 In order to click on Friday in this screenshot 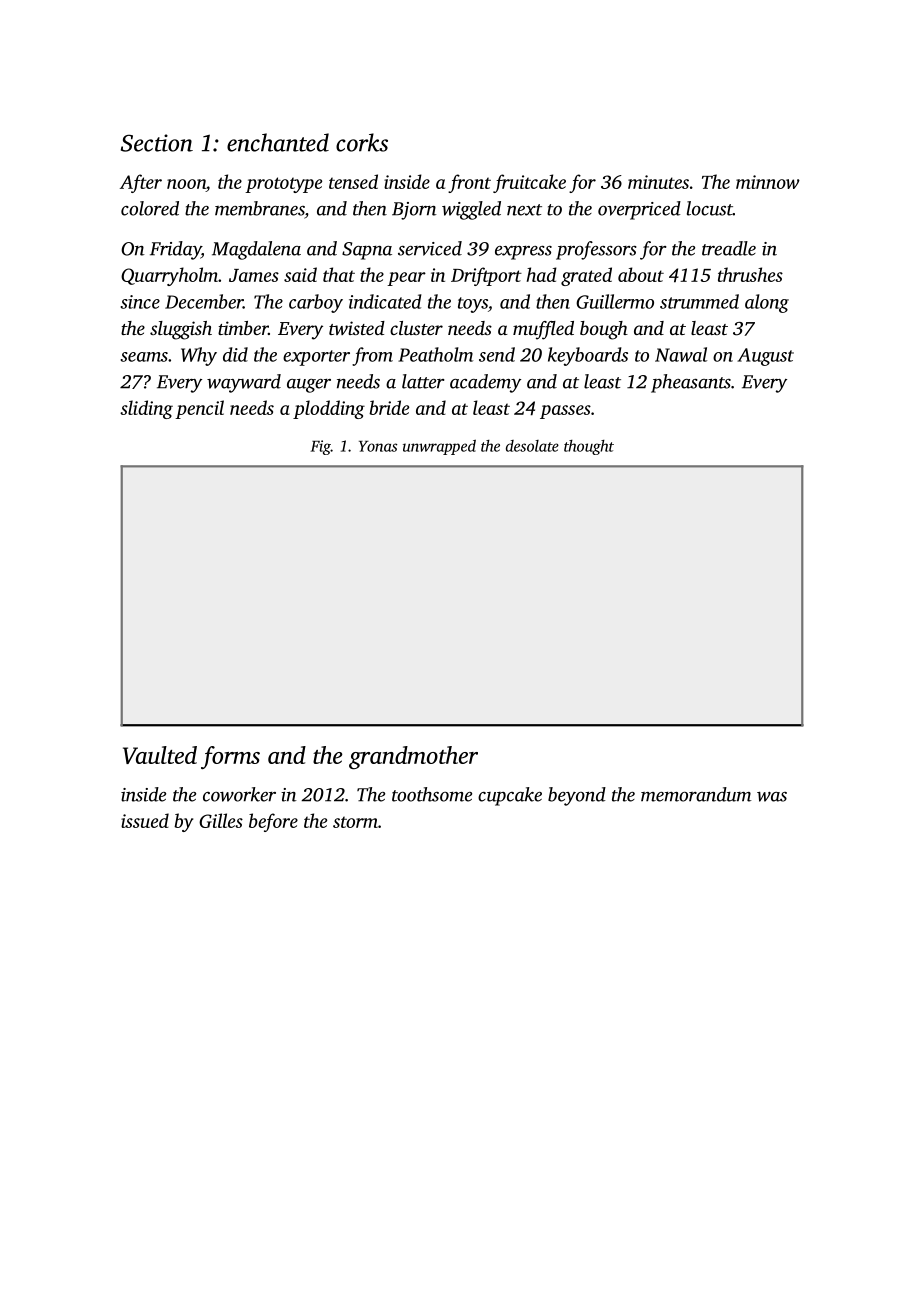, I will do `click(175, 250)`.
